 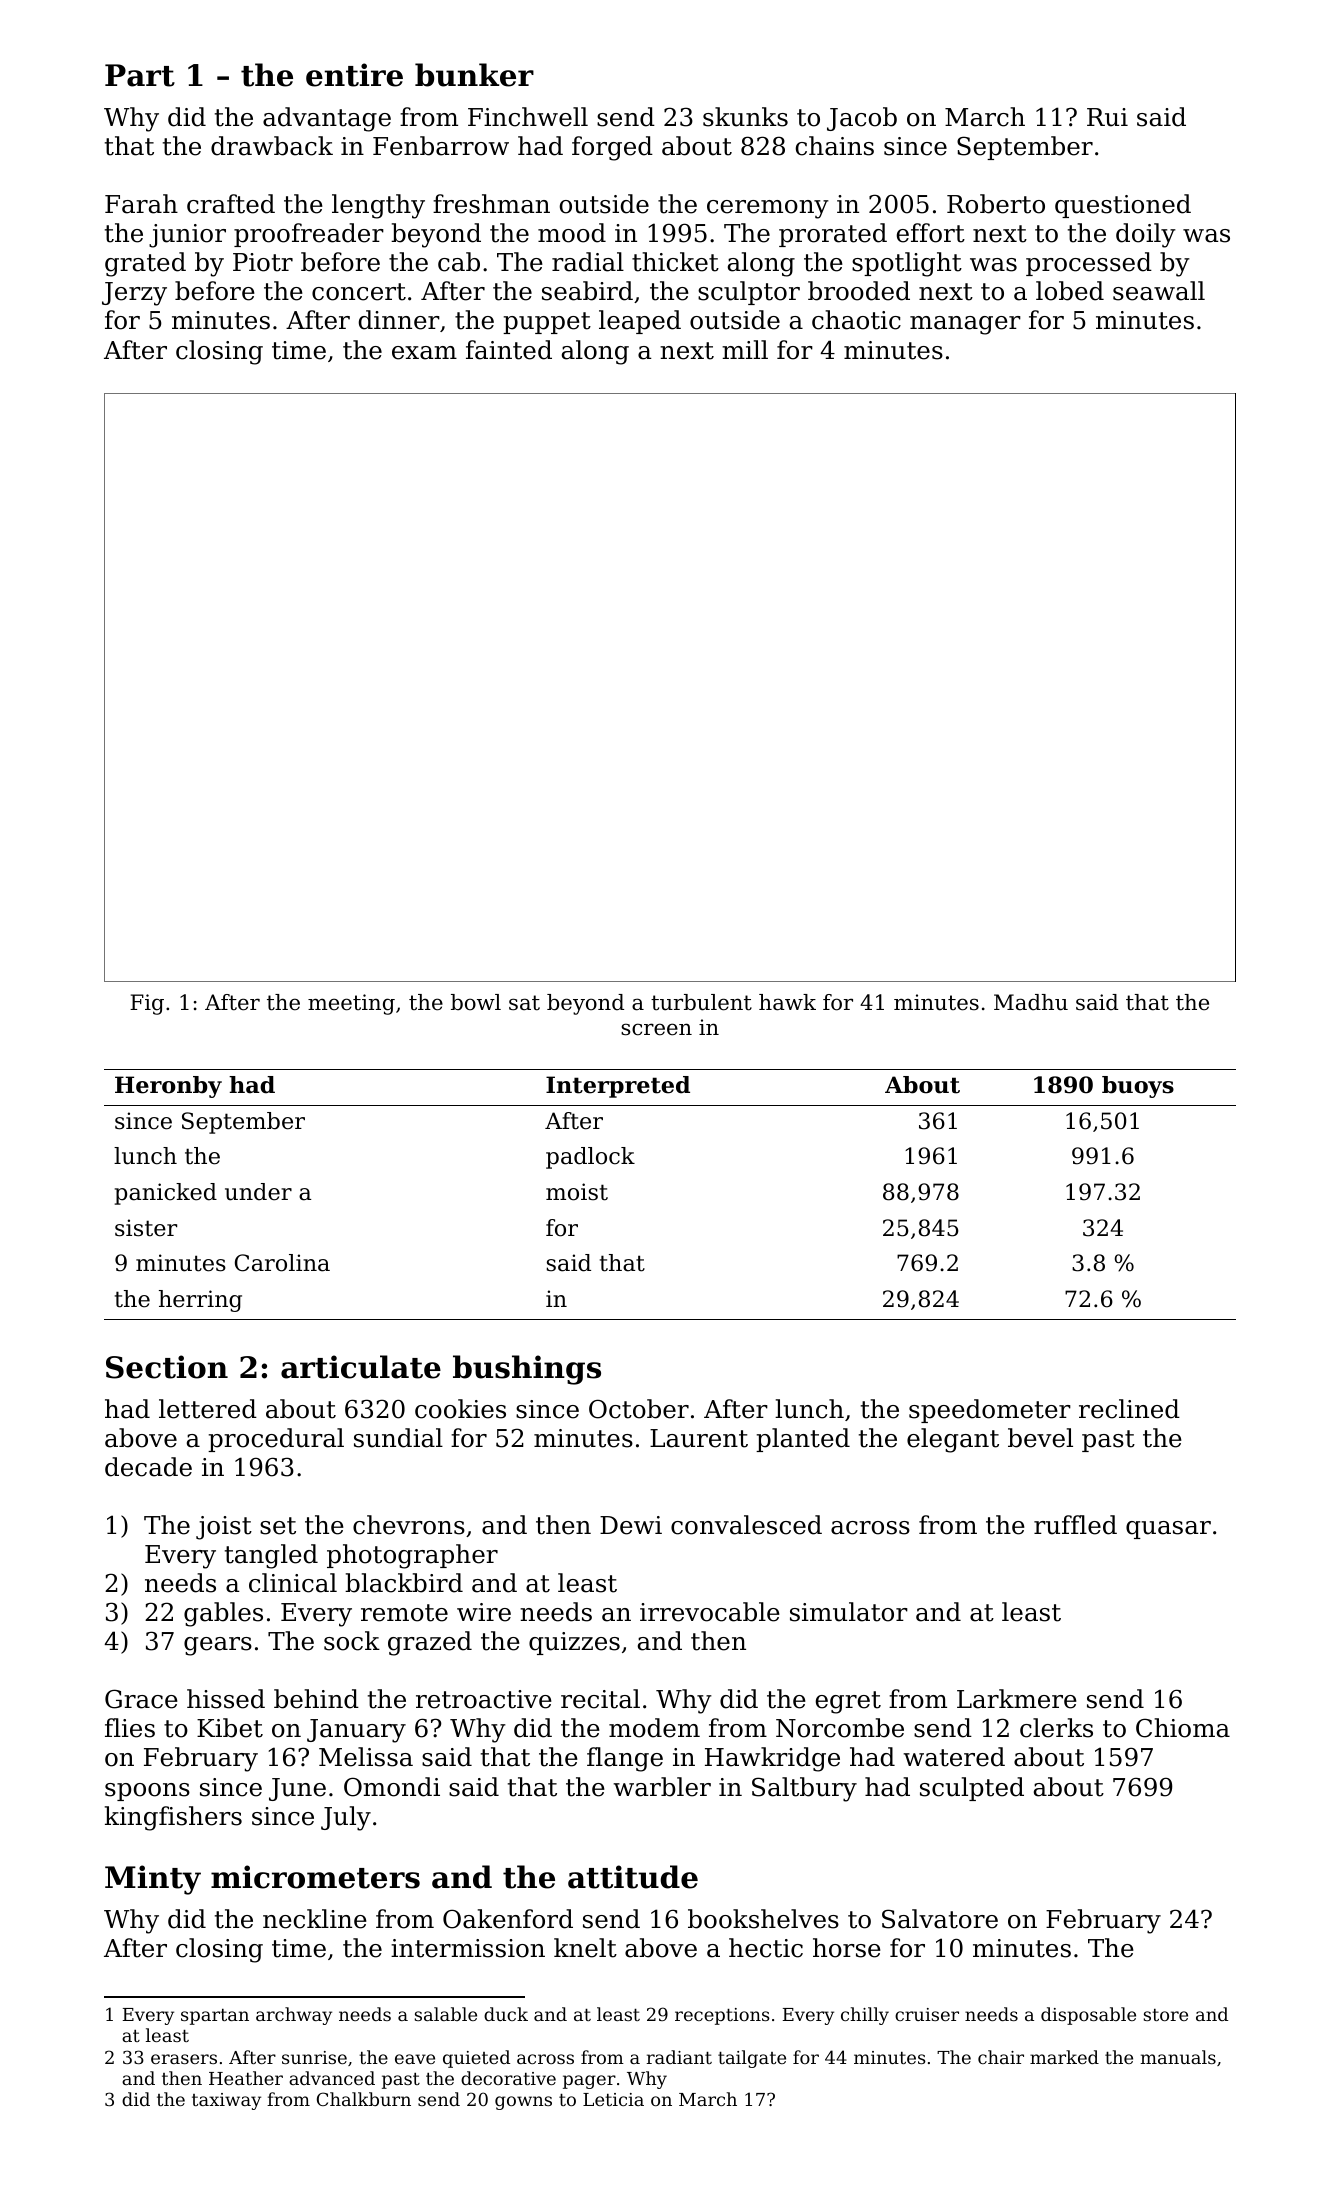 What do you see at coordinates (474, 75) in the screenshot?
I see `bunker` at bounding box center [474, 75].
